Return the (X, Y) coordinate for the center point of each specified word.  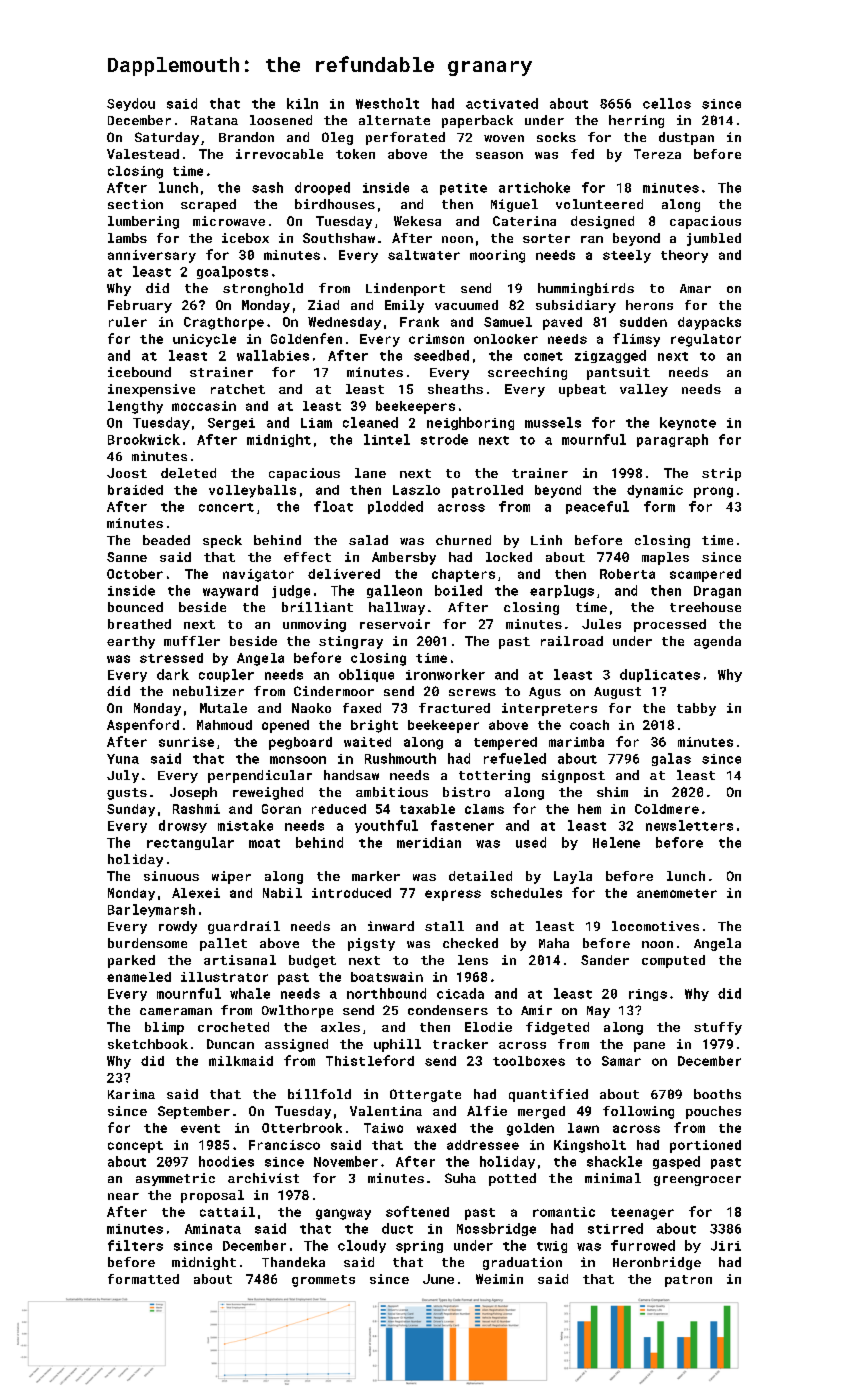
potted (512, 1179)
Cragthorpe (224, 323)
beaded (166, 540)
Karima (131, 1094)
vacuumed (466, 305)
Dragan (717, 592)
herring (636, 121)
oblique (366, 675)
